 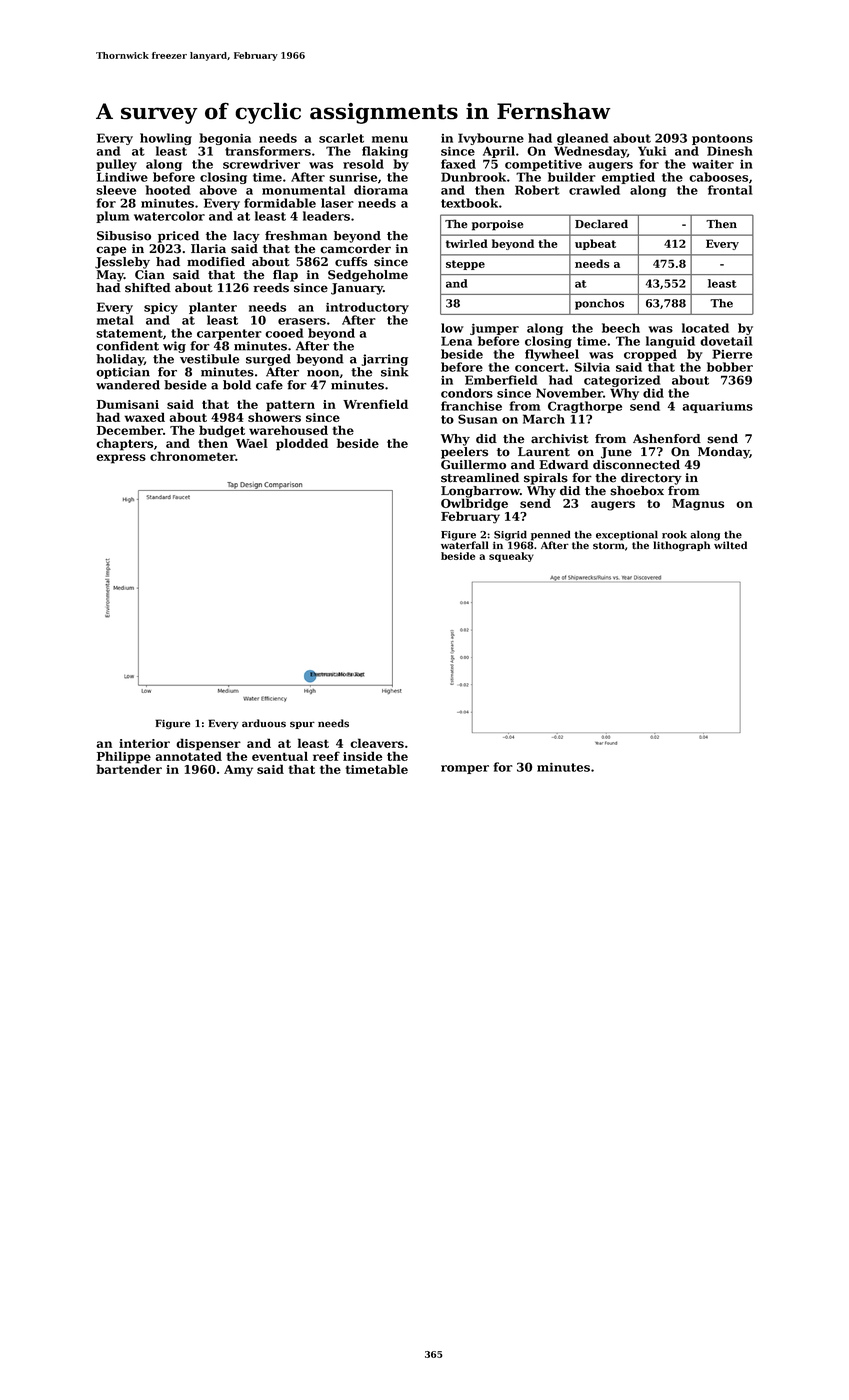 What do you see at coordinates (261, 164) in the screenshot?
I see `screwdriver` at bounding box center [261, 164].
